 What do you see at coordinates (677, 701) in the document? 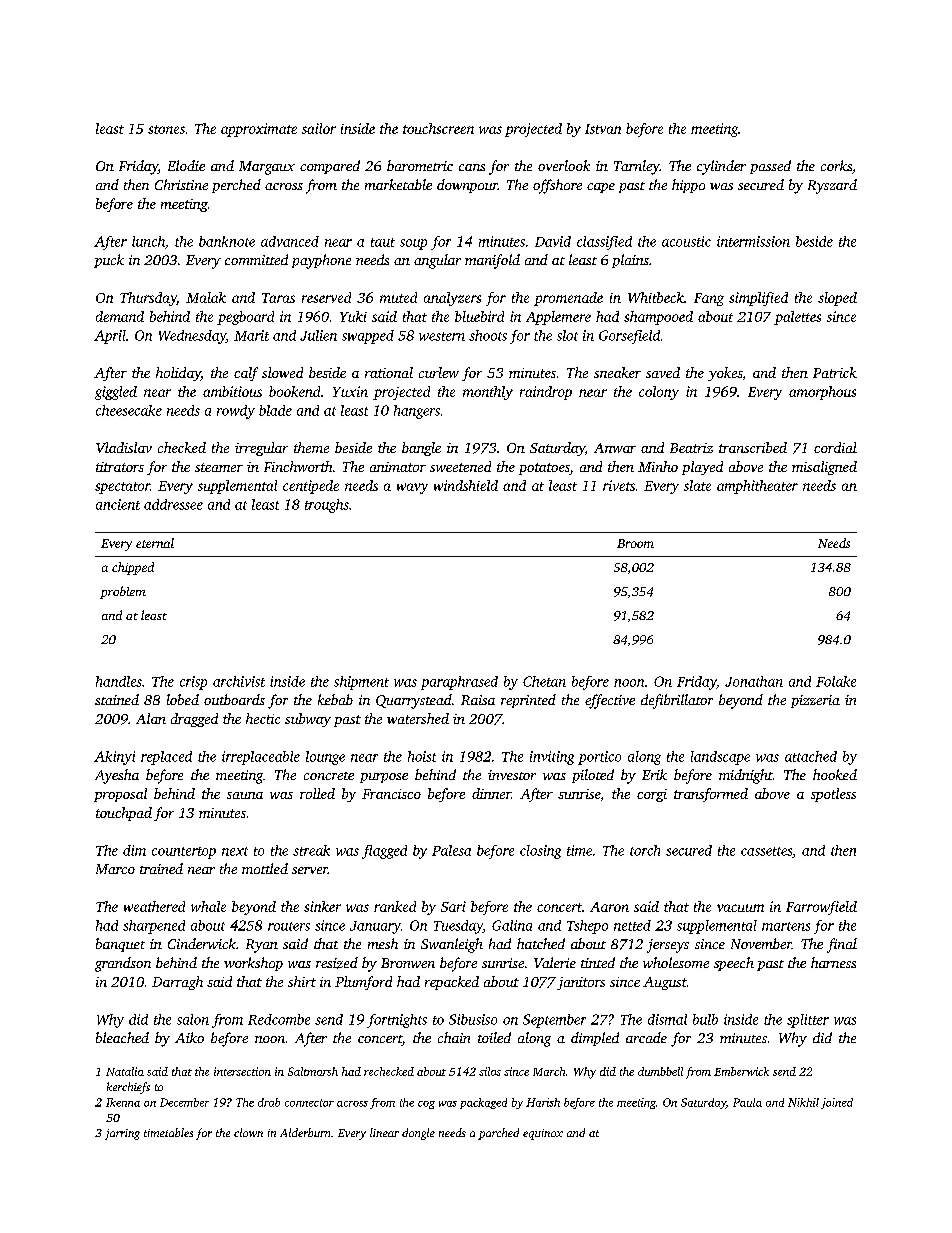
I see `defibrillator` at bounding box center [677, 701].
